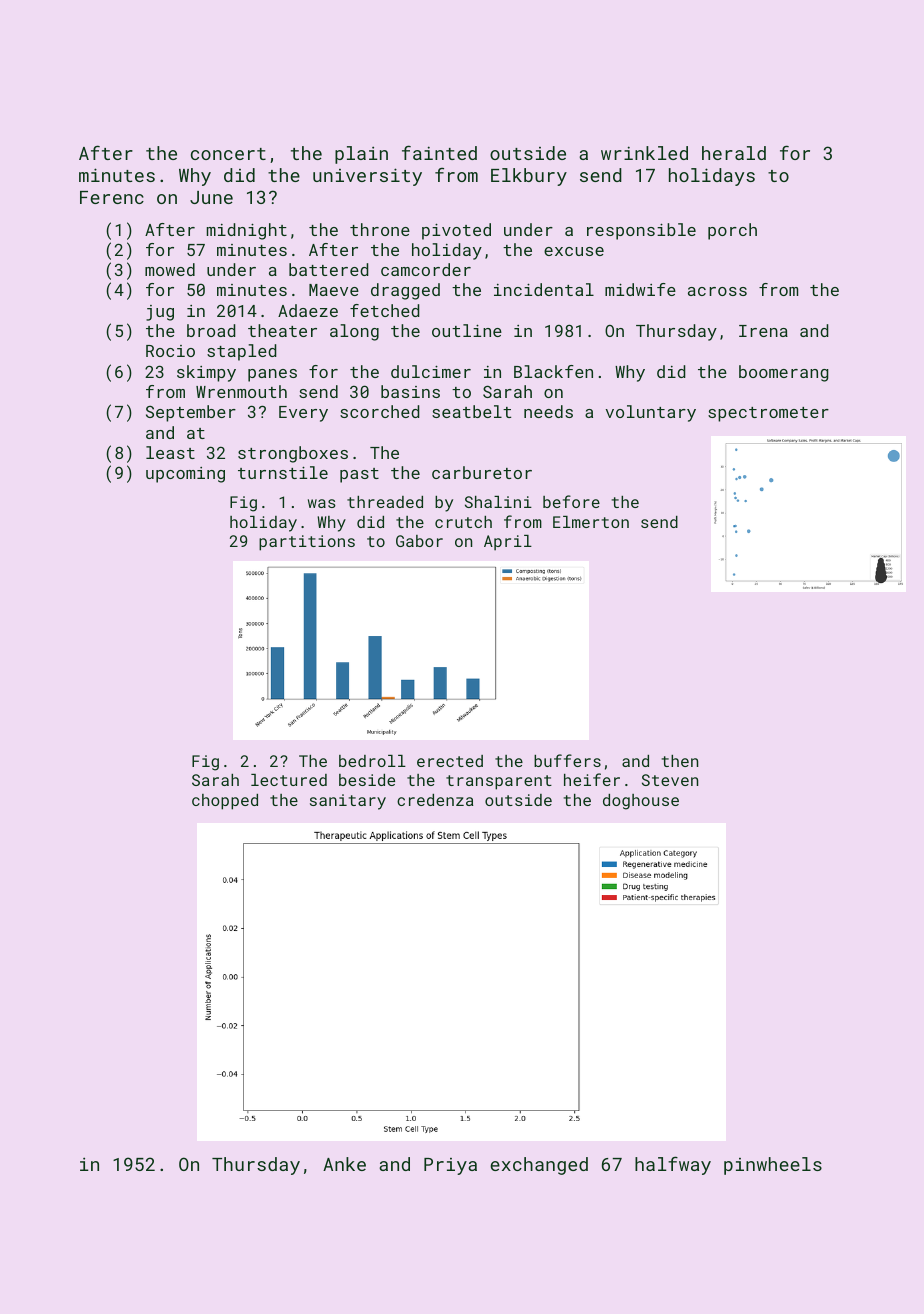 This screenshot has width=924, height=1314. What do you see at coordinates (498, 502) in the screenshot?
I see `Shalini` at bounding box center [498, 502].
